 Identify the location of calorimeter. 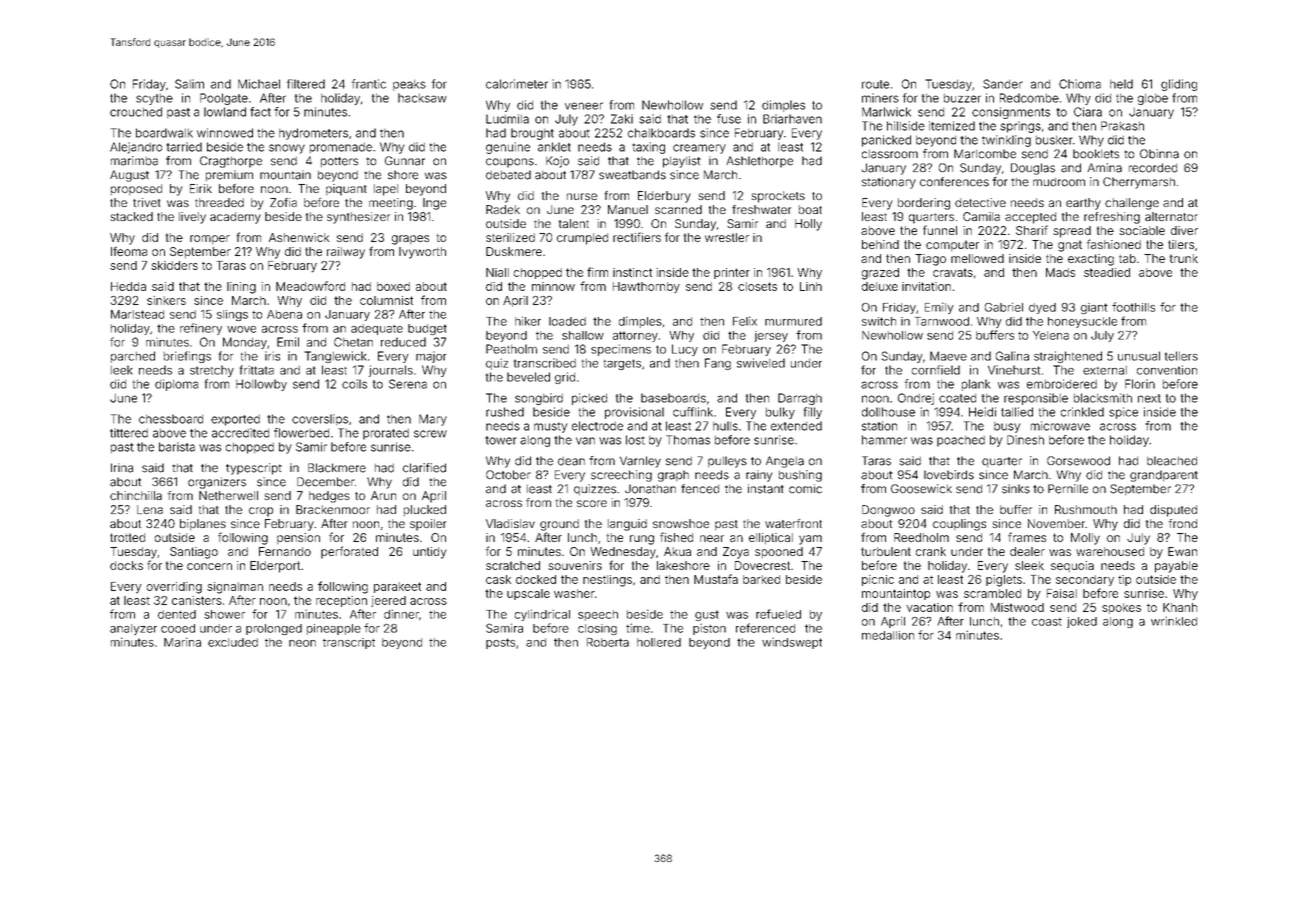
(517, 84).
